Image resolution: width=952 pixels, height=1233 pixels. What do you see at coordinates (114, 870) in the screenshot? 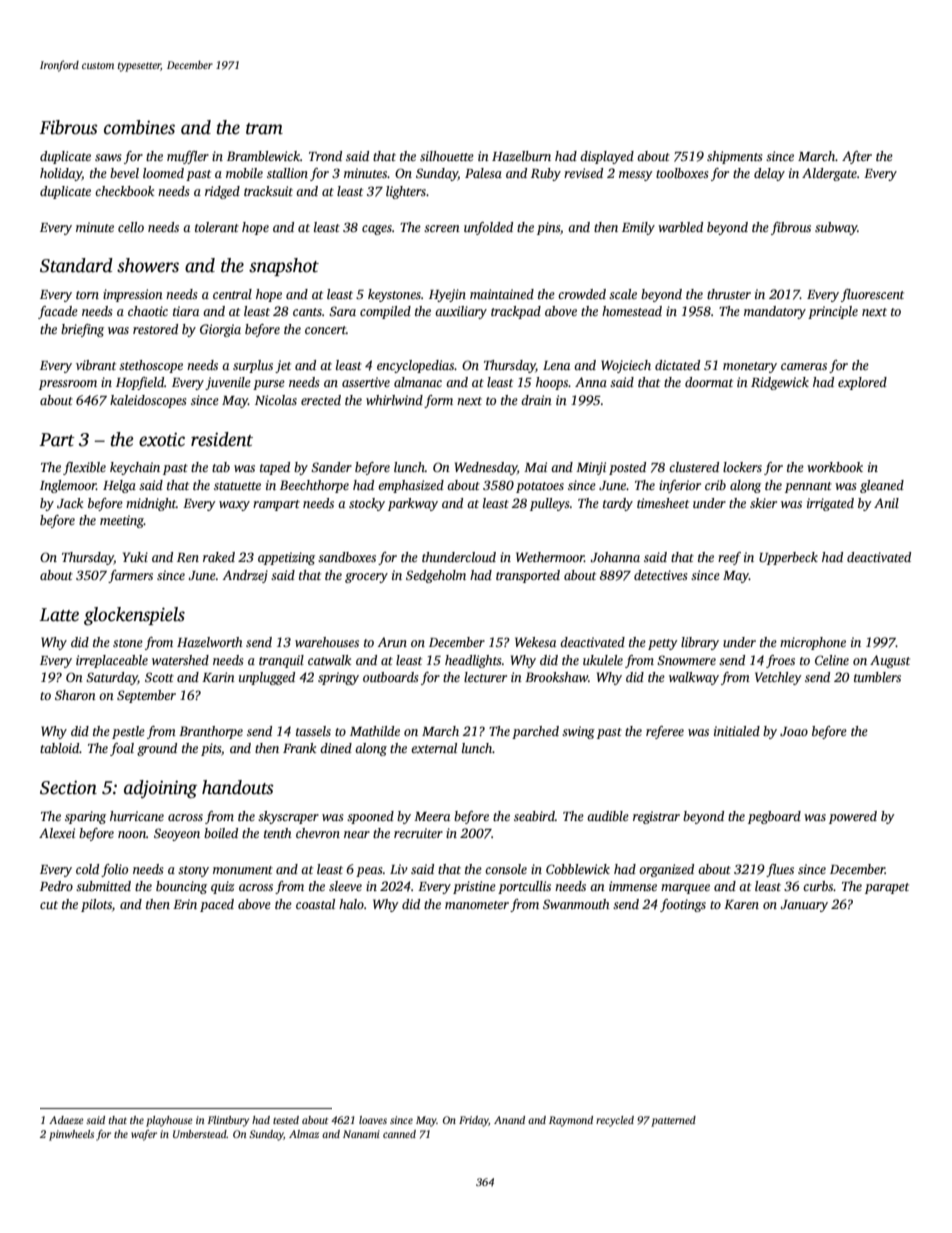
I see `folio` at bounding box center [114, 870].
